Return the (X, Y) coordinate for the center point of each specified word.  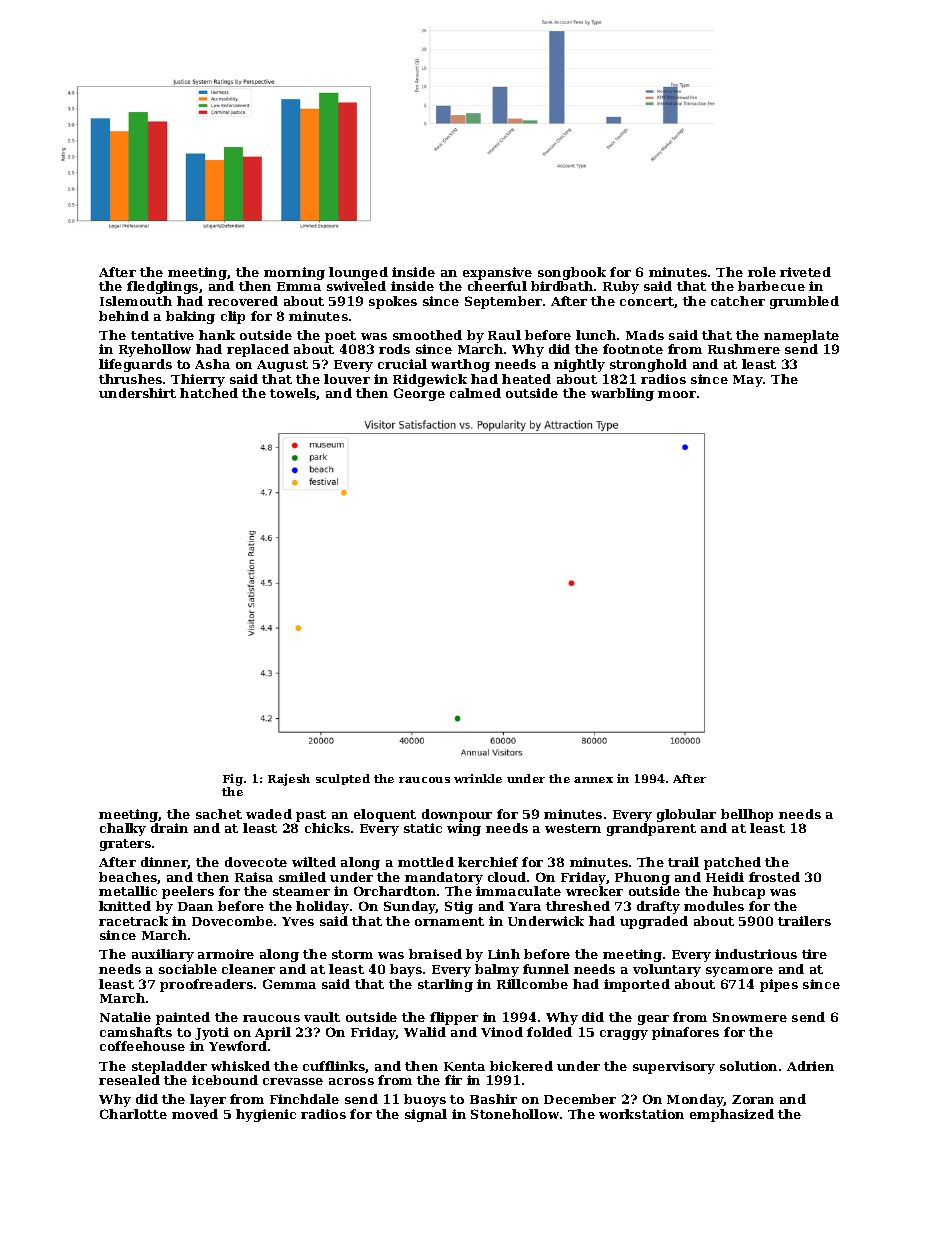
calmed (475, 393)
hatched (209, 393)
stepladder (169, 1067)
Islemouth (136, 301)
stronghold (648, 365)
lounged (358, 273)
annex (593, 780)
